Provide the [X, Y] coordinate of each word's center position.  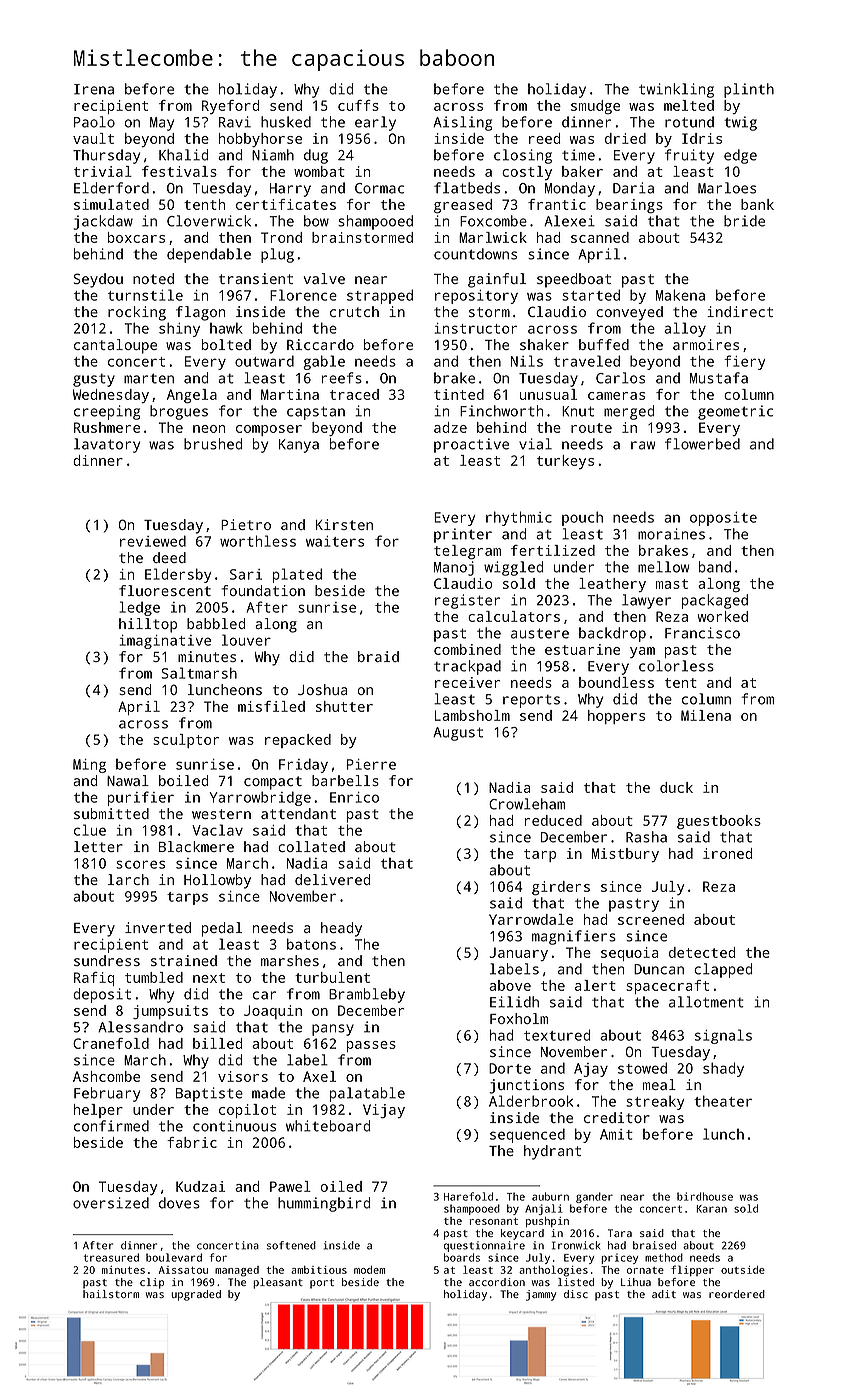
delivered [332, 879]
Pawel [290, 1186]
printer [463, 535]
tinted [459, 394]
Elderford [111, 188]
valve [324, 278]
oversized [111, 1203]
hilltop [148, 625]
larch [128, 879]
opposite [723, 519]
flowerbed [702, 444]
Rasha [646, 837]
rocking [137, 313]
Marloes [727, 188]
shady [723, 1069]
